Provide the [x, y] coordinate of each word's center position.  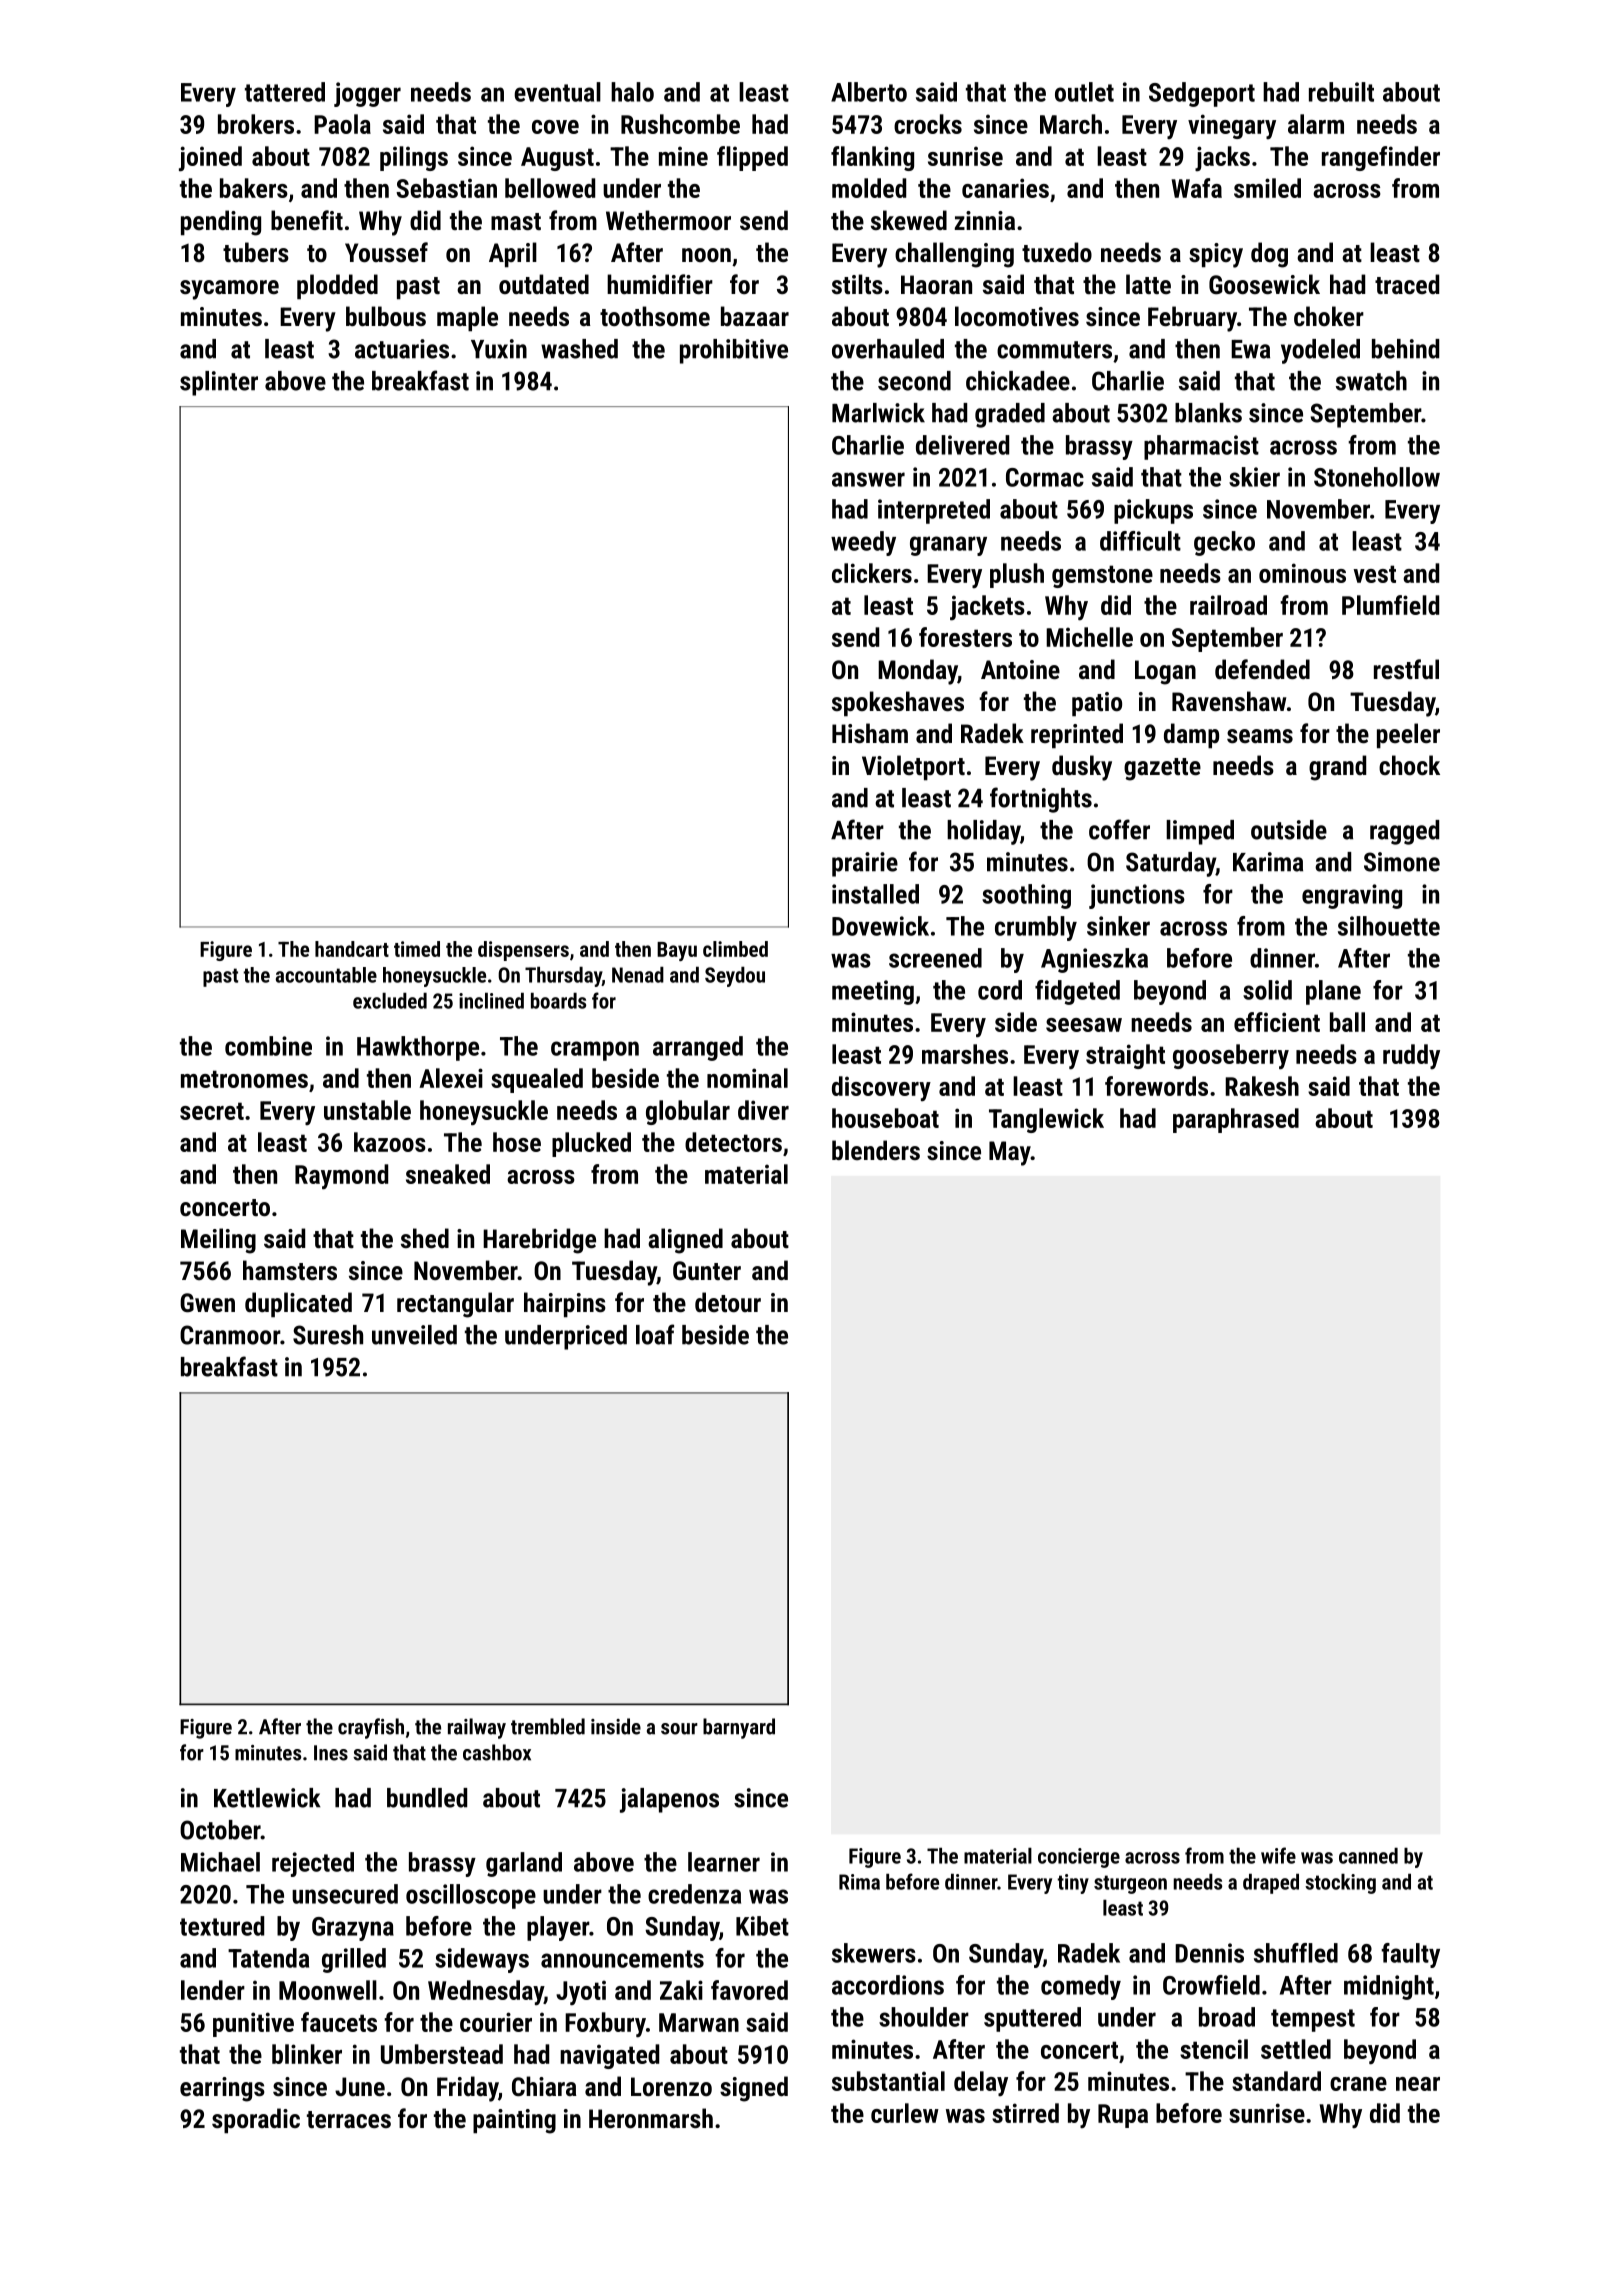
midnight [1389, 1987]
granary [948, 546]
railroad [1228, 605]
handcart [352, 949]
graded [1010, 415]
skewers [874, 1953]
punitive [253, 2024]
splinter [219, 383]
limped [1200, 832]
